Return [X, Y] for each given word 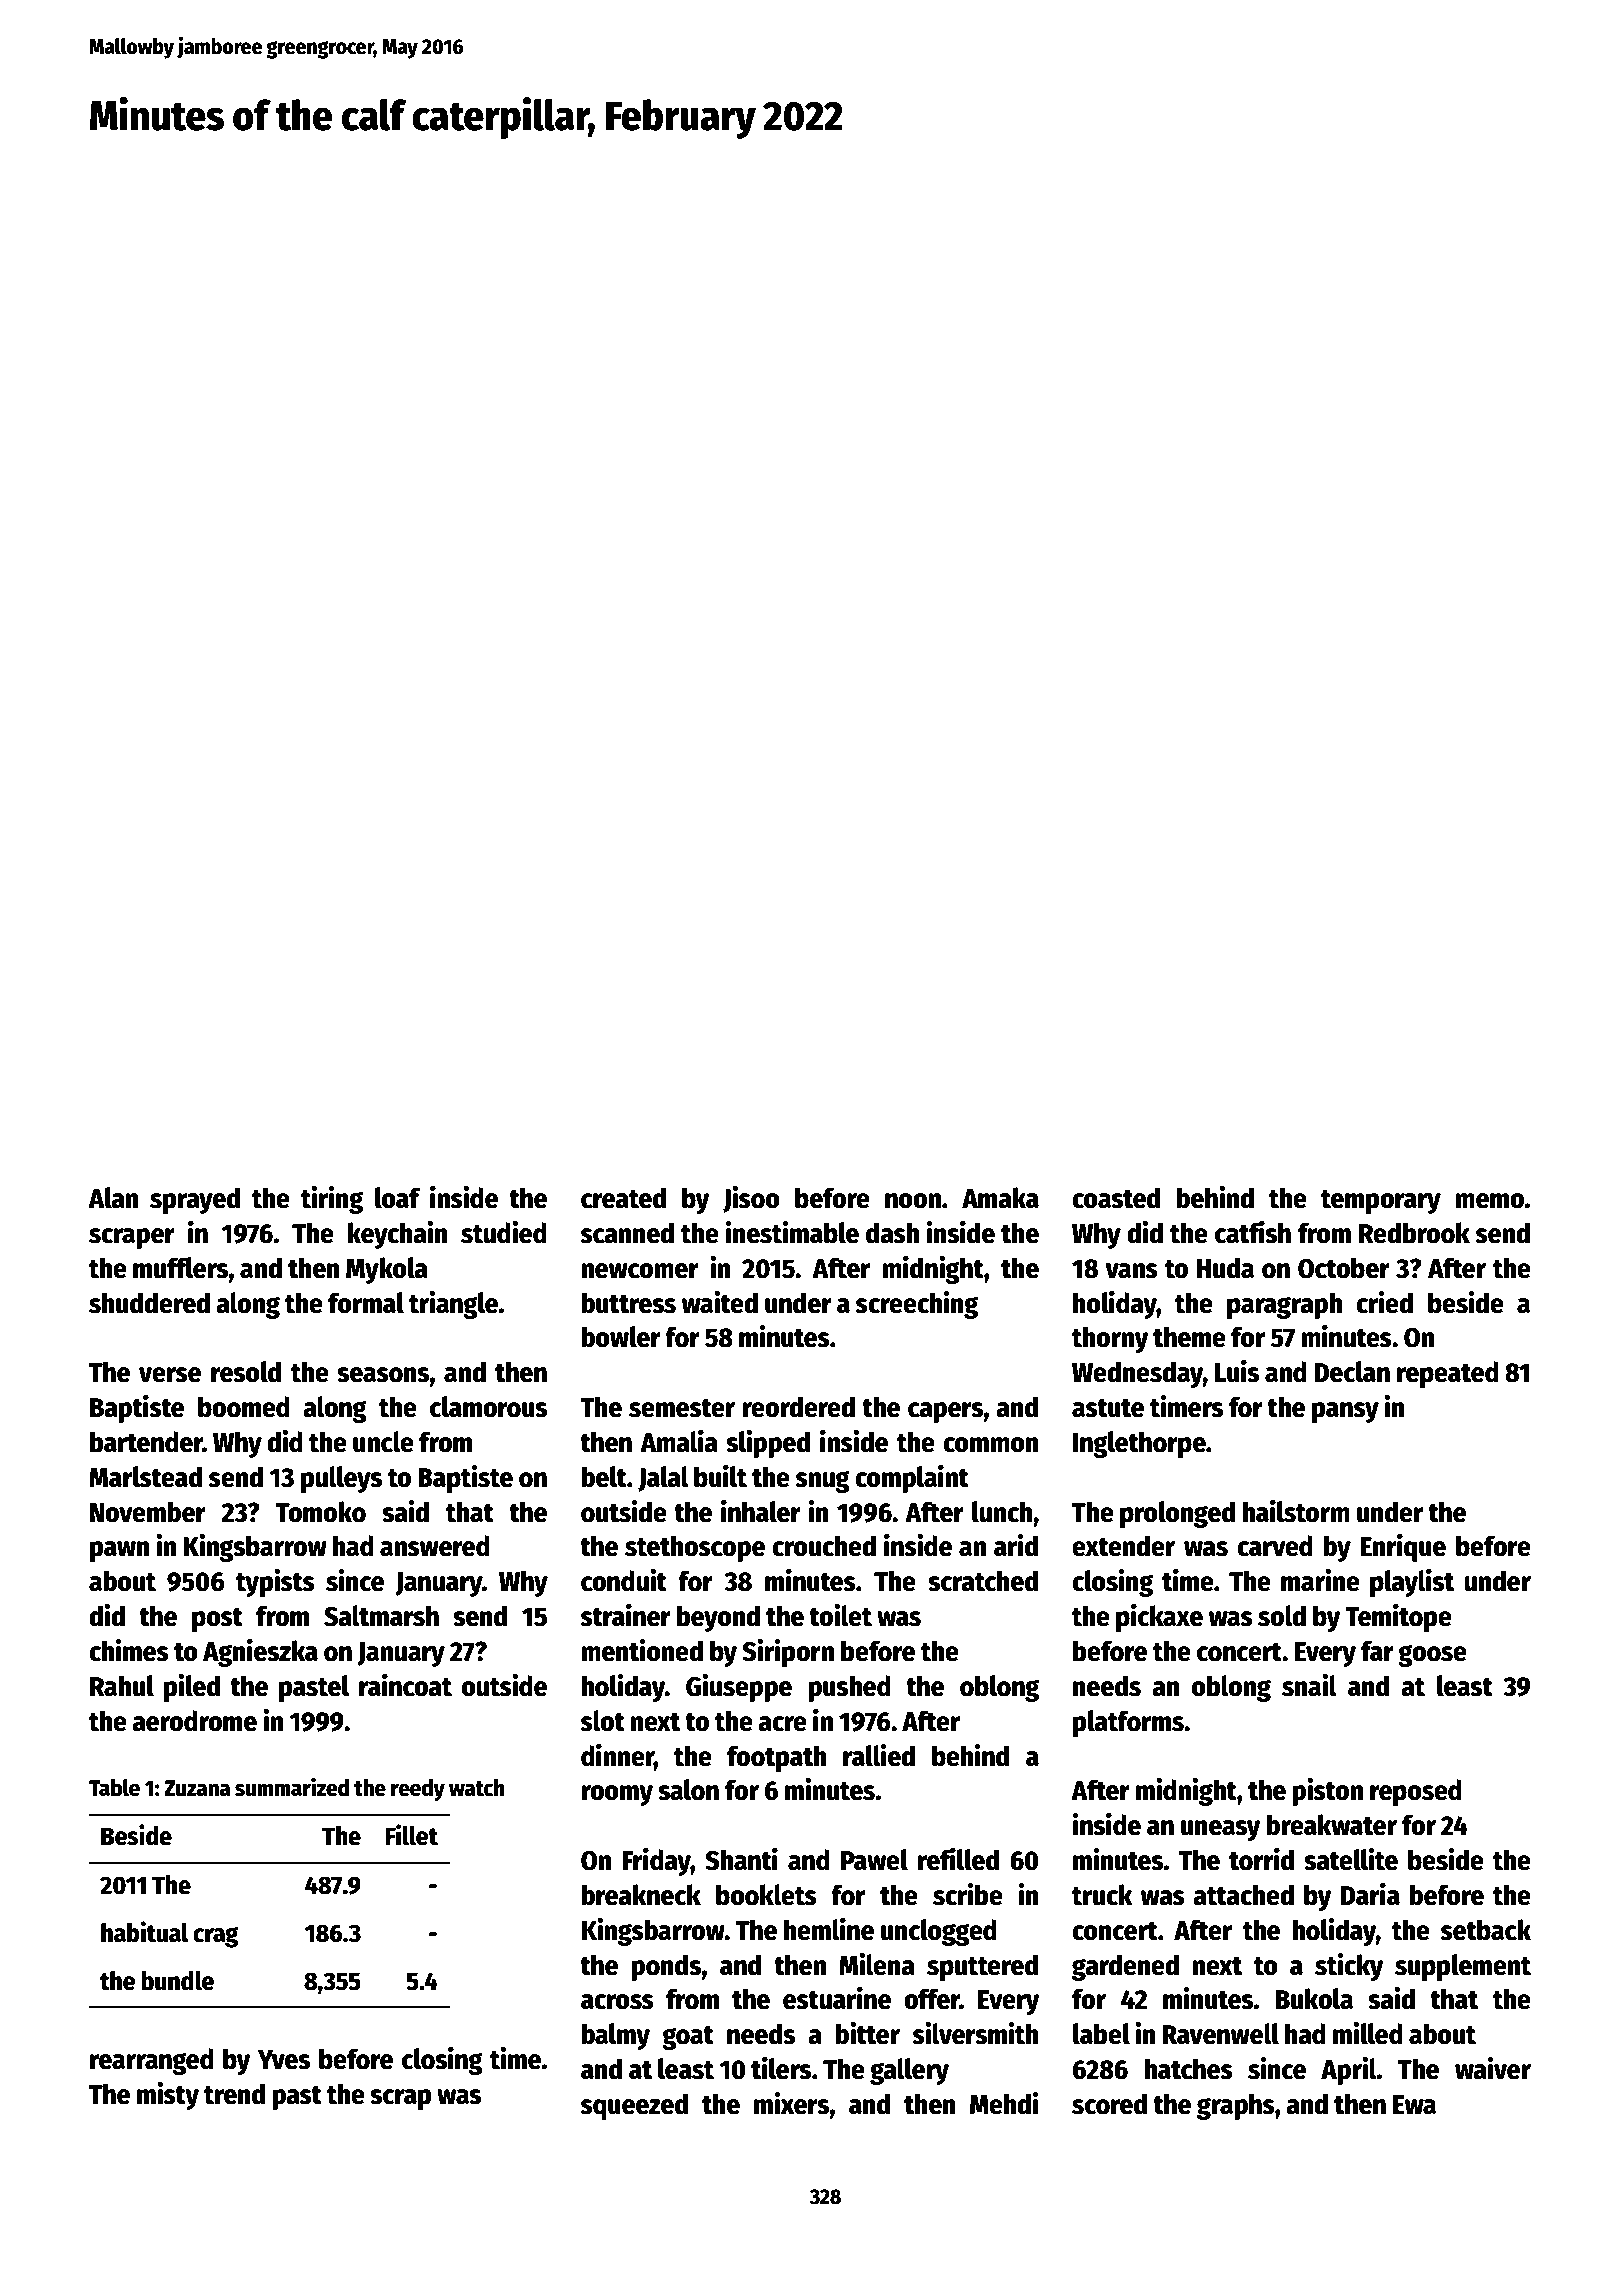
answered [435, 1546]
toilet [840, 1615]
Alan [113, 1198]
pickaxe [1159, 1618]
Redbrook [1414, 1233]
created [623, 1198]
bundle [177, 1981]
